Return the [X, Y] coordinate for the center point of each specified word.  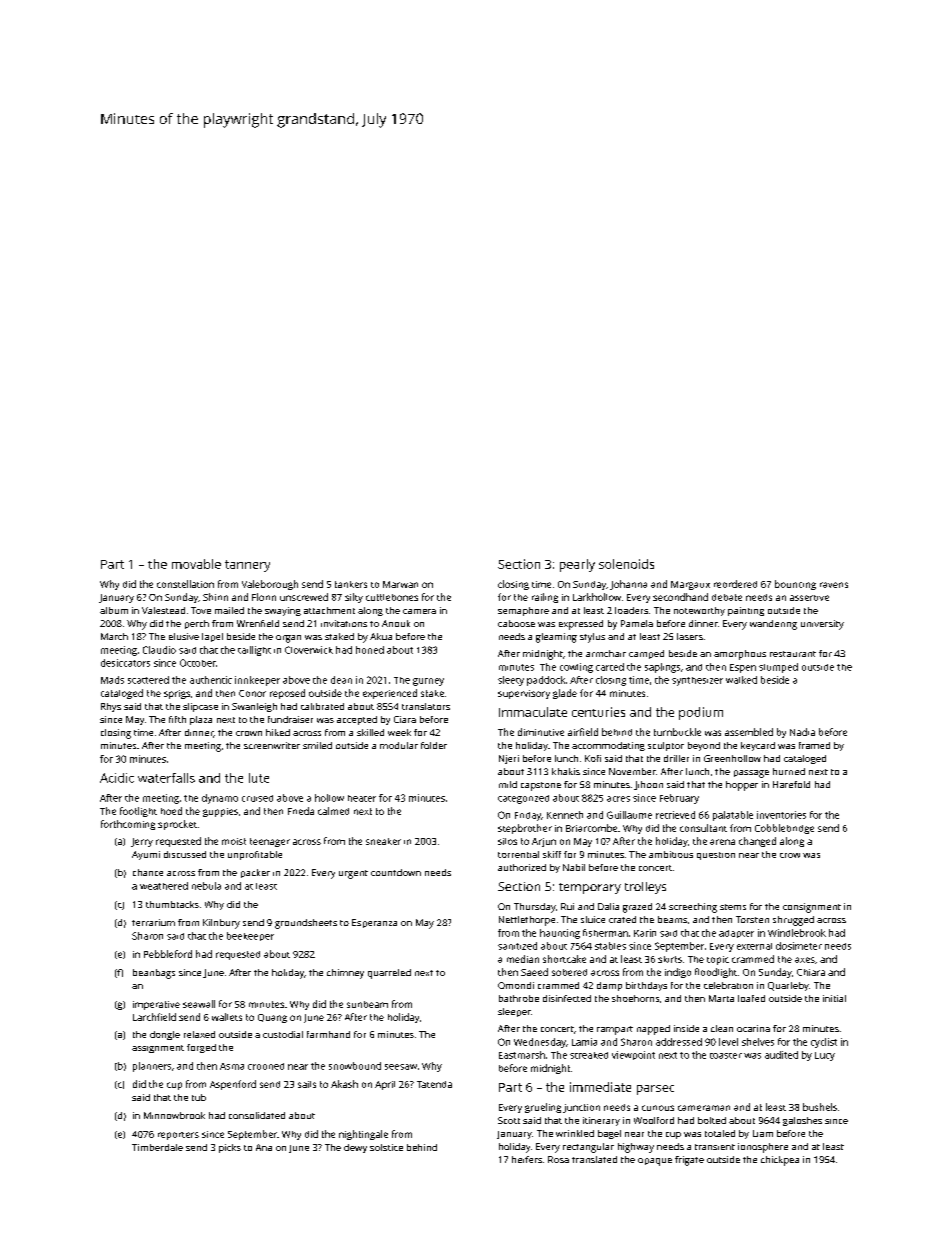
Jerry [142, 842]
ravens [834, 585]
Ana [264, 1147]
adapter [736, 934]
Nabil [574, 867]
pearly [577, 565]
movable [196, 564]
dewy [355, 1148]
